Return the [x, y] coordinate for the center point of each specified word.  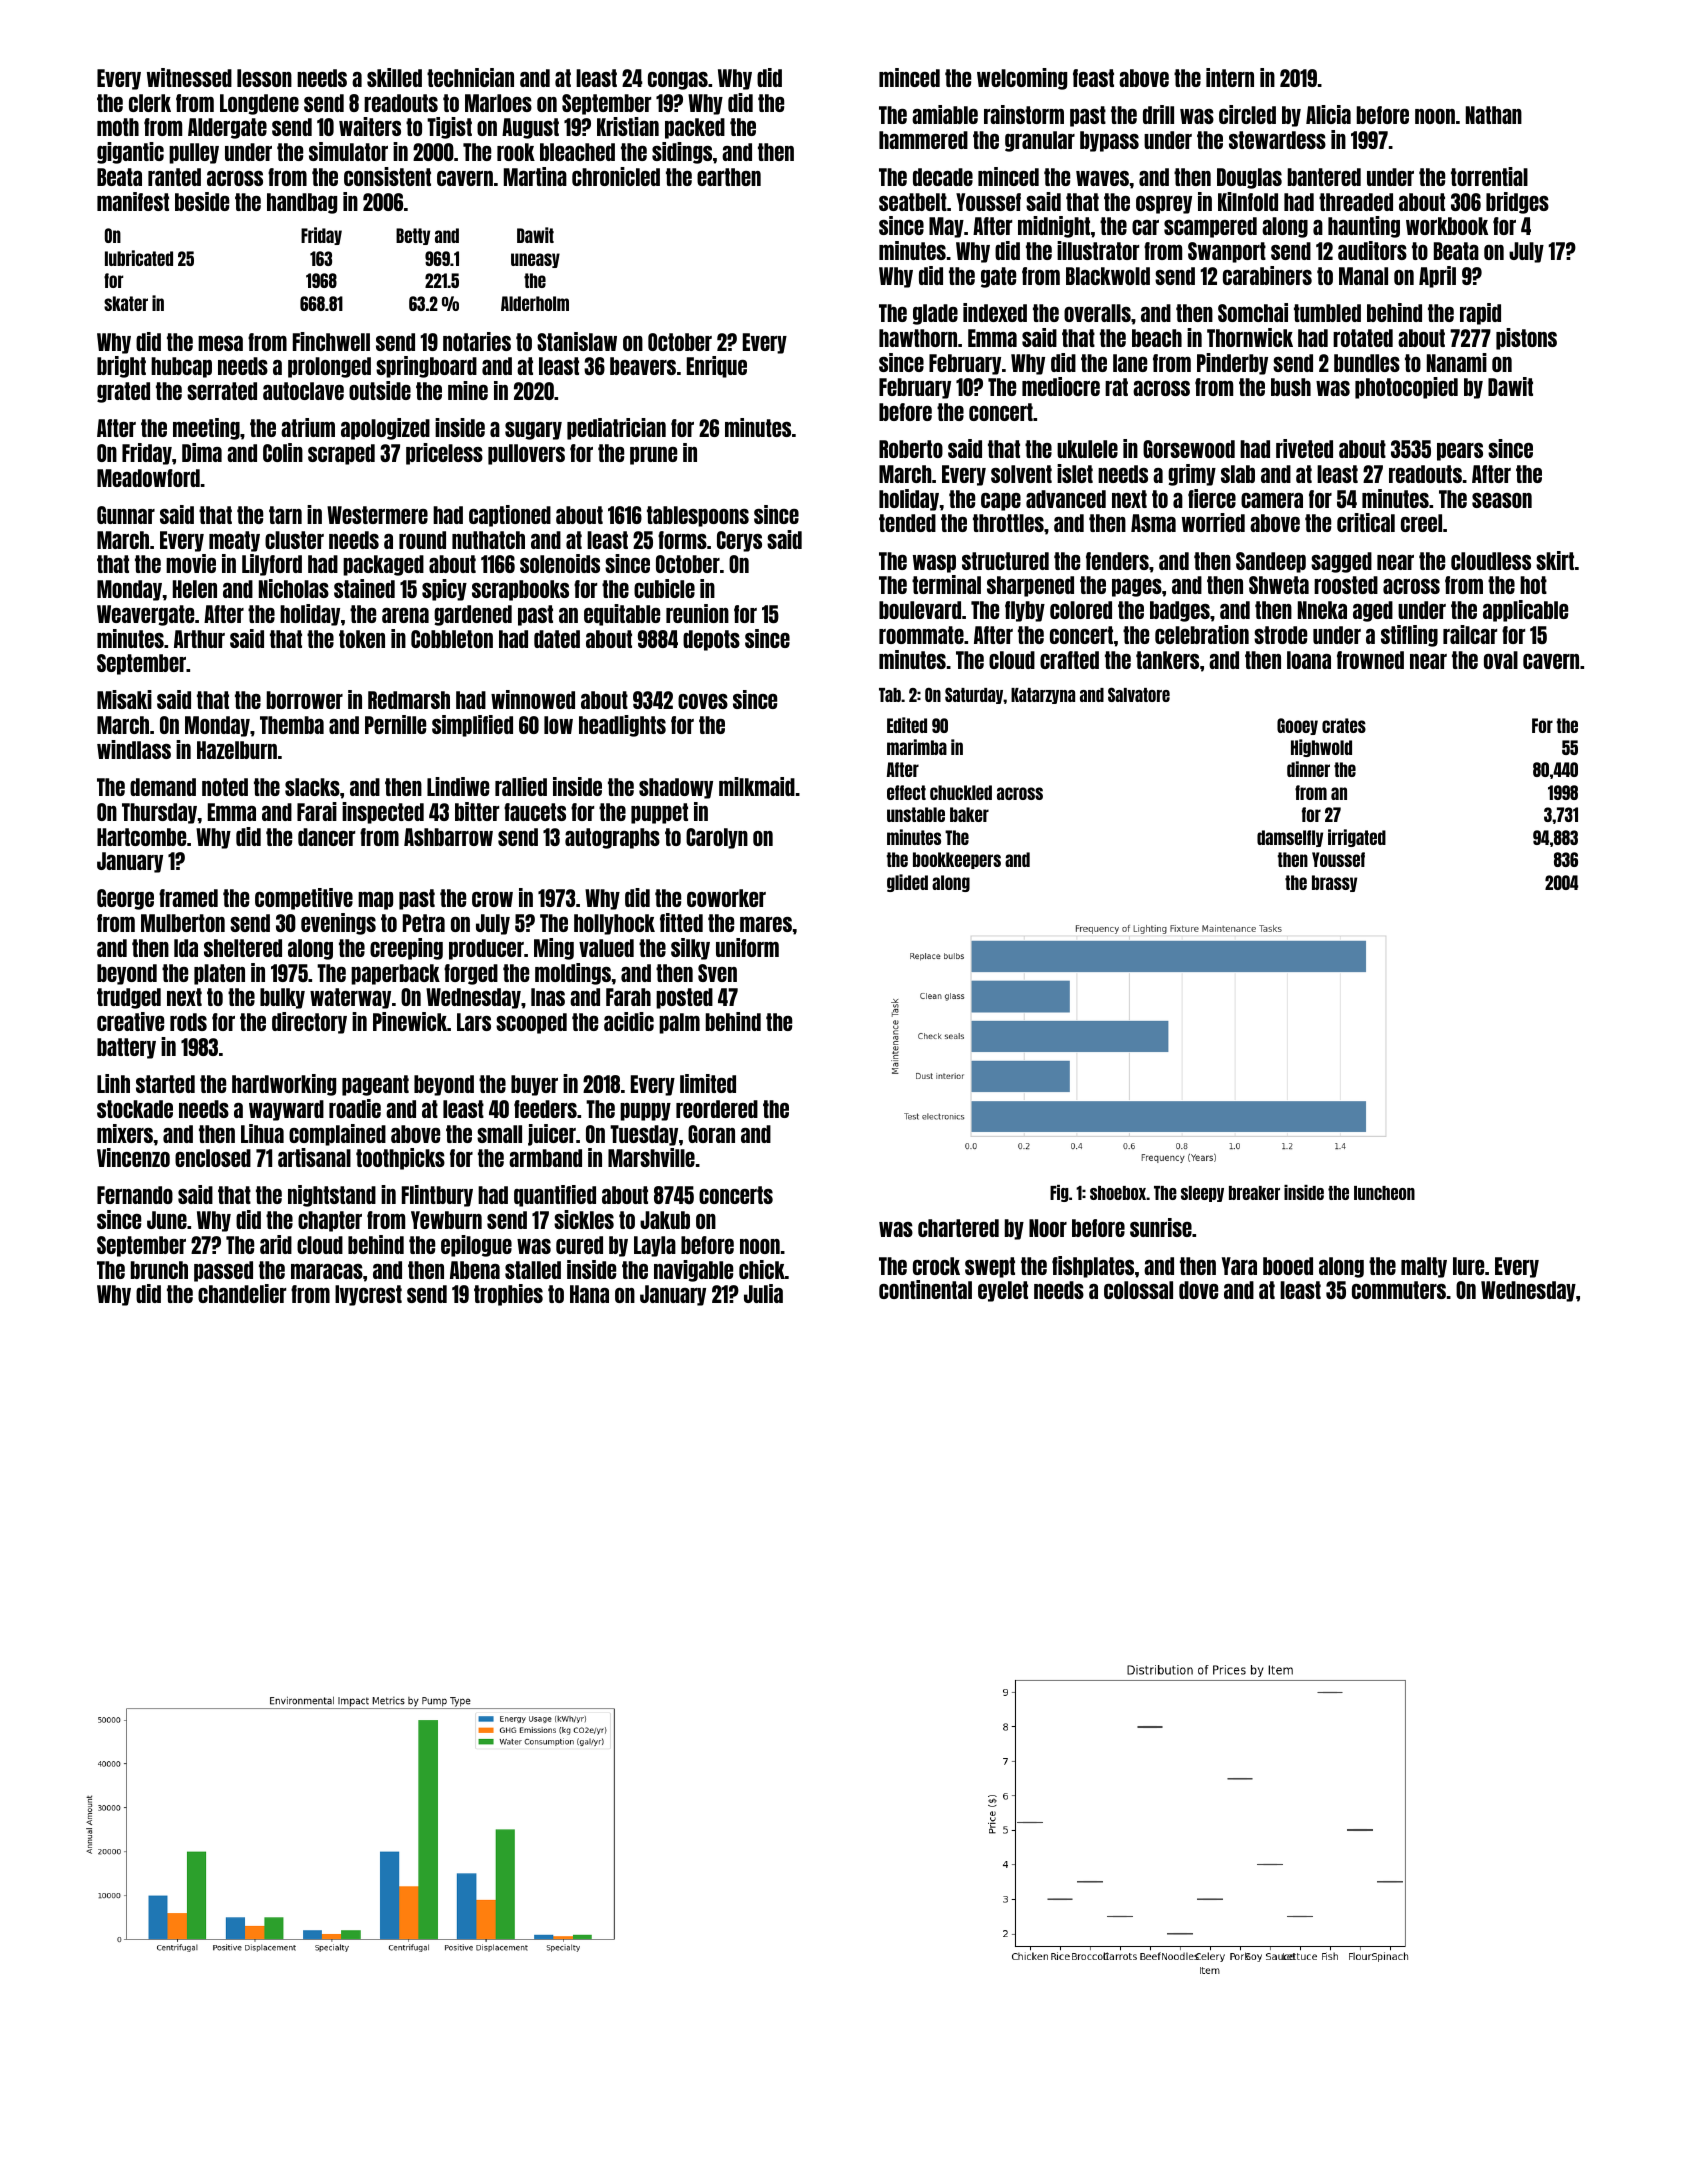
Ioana [1309, 660]
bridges [1517, 203]
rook [516, 152]
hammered [923, 140]
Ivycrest [368, 1295]
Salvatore [1139, 694]
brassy [1334, 883]
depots [711, 640]
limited [708, 1083]
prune [653, 456]
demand [163, 787]
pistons [1526, 339]
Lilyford [272, 565]
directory [309, 1023]
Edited [907, 725]
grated [123, 392]
